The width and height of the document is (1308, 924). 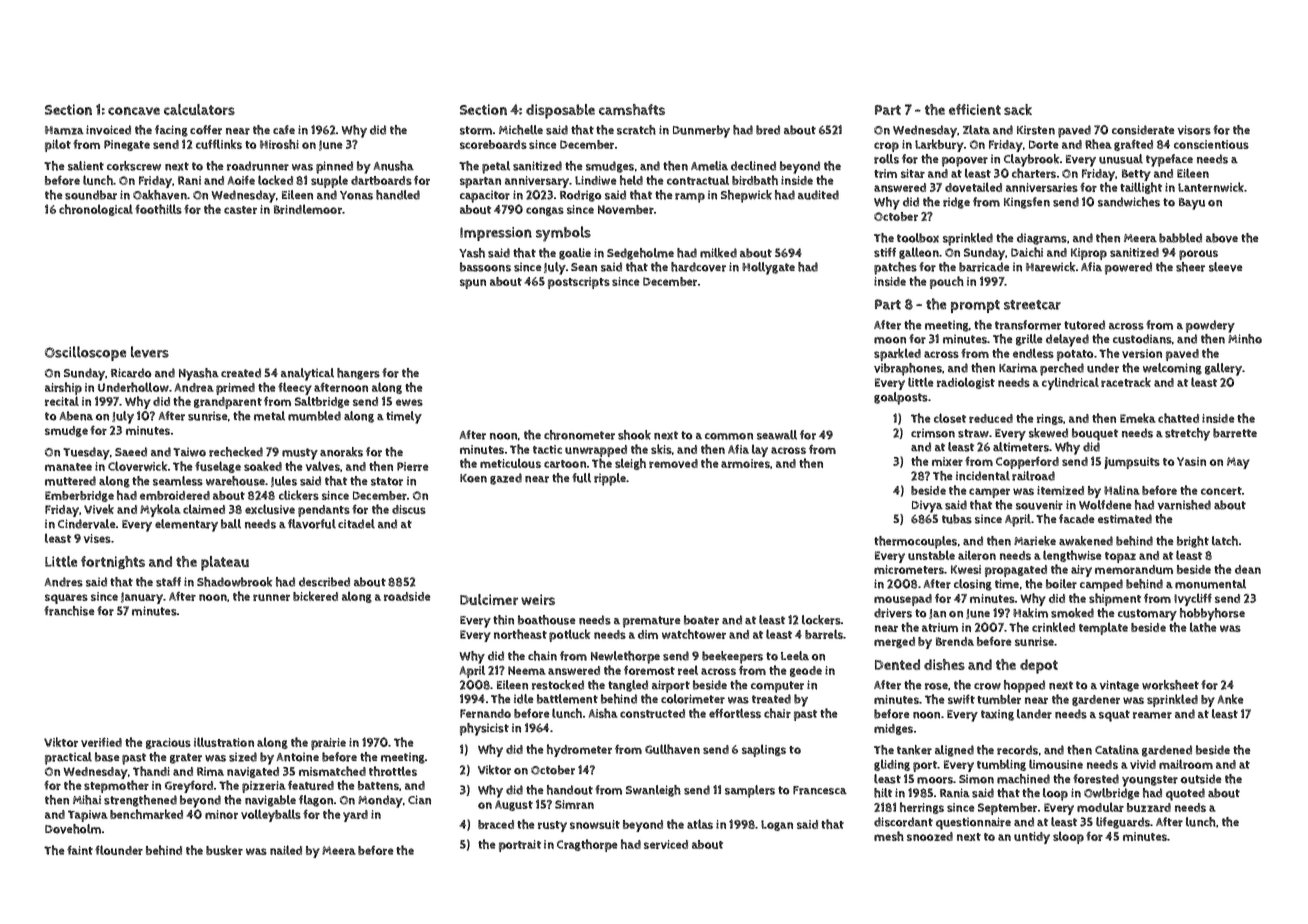 I want to click on Brenda, so click(x=955, y=641).
